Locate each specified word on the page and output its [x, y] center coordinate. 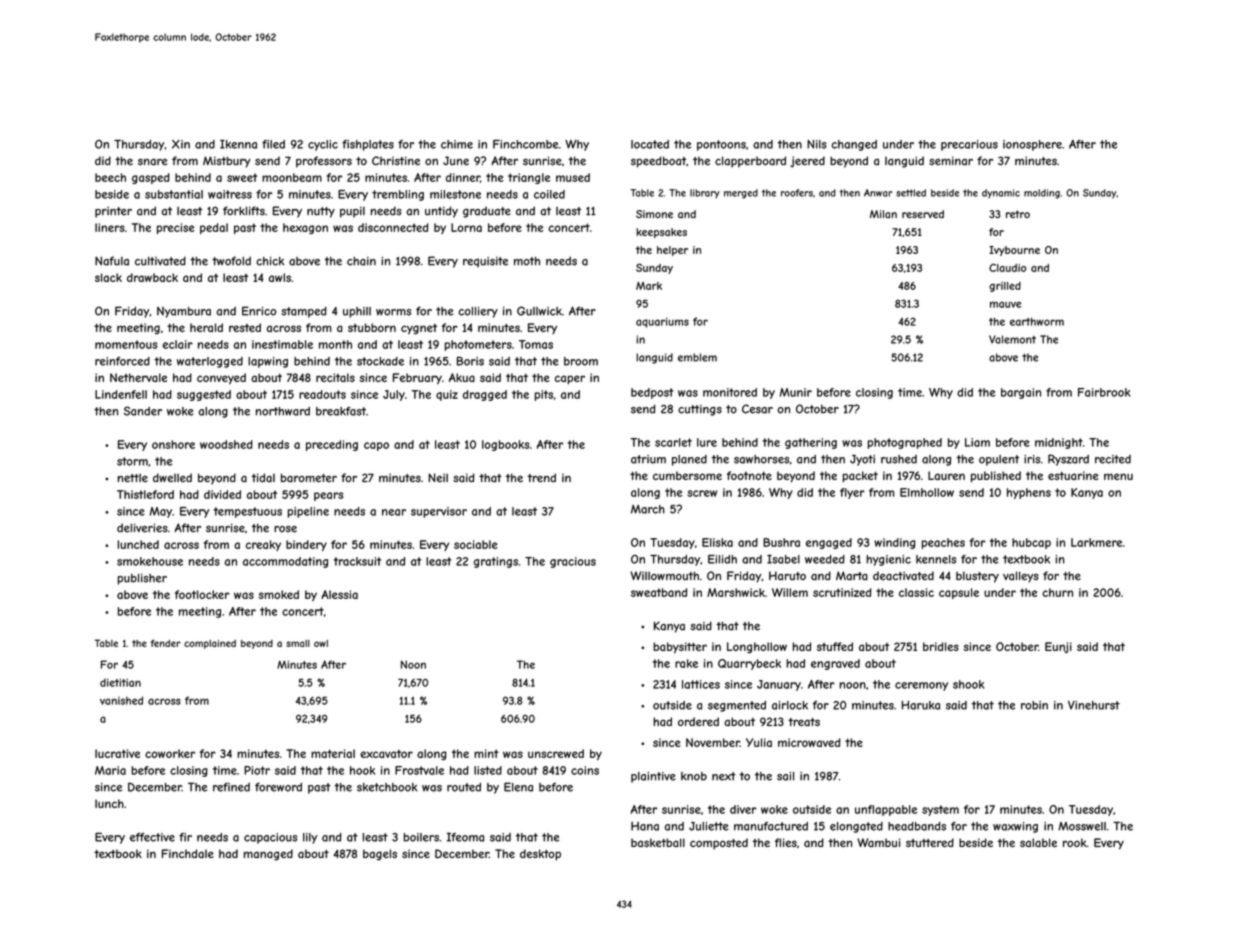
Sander [143, 411]
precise [176, 228]
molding [1042, 194]
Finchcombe [525, 144]
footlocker [202, 594]
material [333, 753]
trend [541, 477]
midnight [1059, 443]
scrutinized [842, 592]
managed [268, 855]
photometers [478, 345]
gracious [573, 562]
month [335, 344]
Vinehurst [1094, 705]
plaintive [653, 777]
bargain [1021, 393]
